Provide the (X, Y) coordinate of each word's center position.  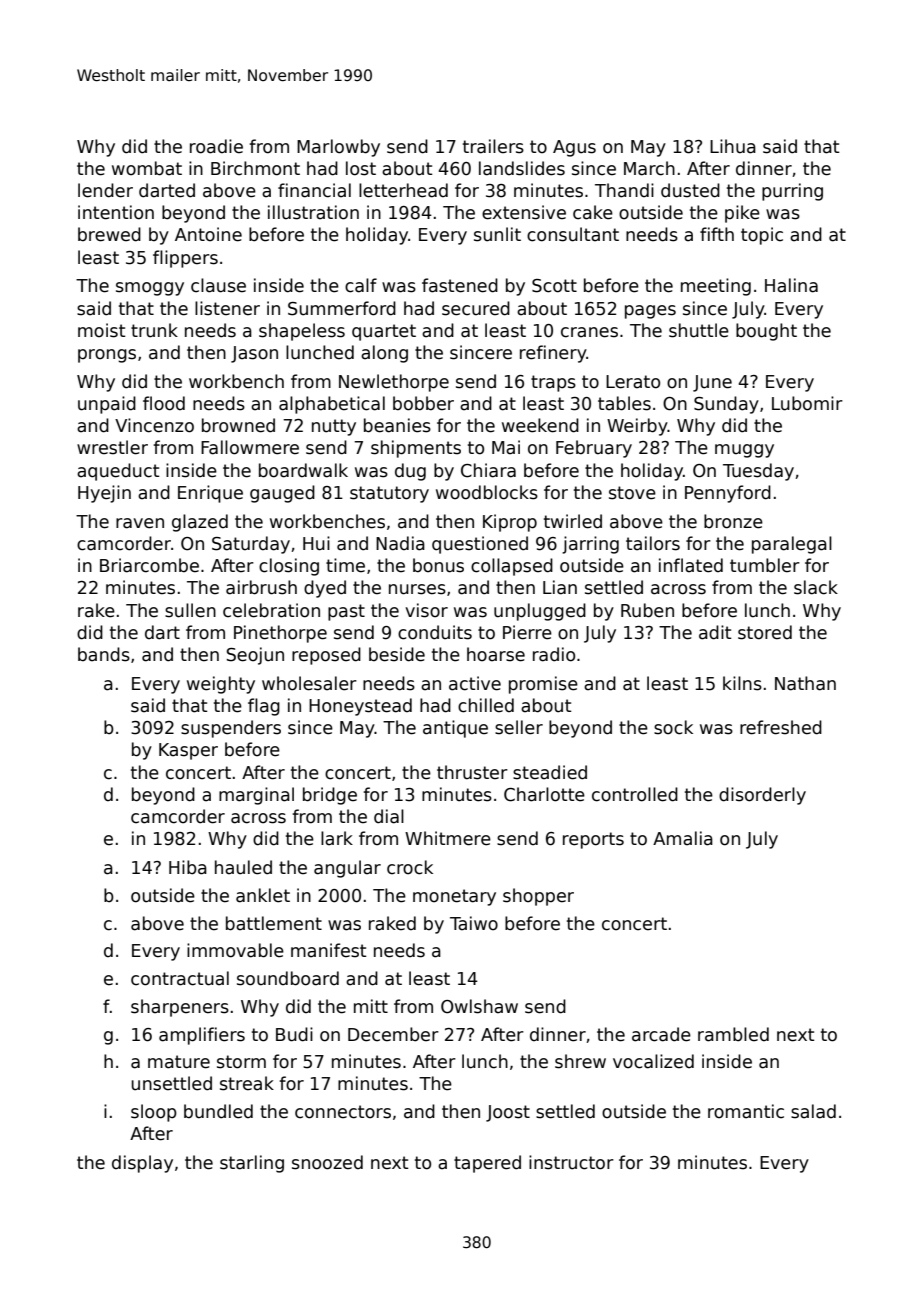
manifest (328, 950)
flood (164, 403)
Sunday (726, 405)
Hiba (188, 867)
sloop (154, 1113)
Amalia (683, 838)
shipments (416, 449)
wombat (147, 168)
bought (766, 332)
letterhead (403, 190)
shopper (538, 897)
